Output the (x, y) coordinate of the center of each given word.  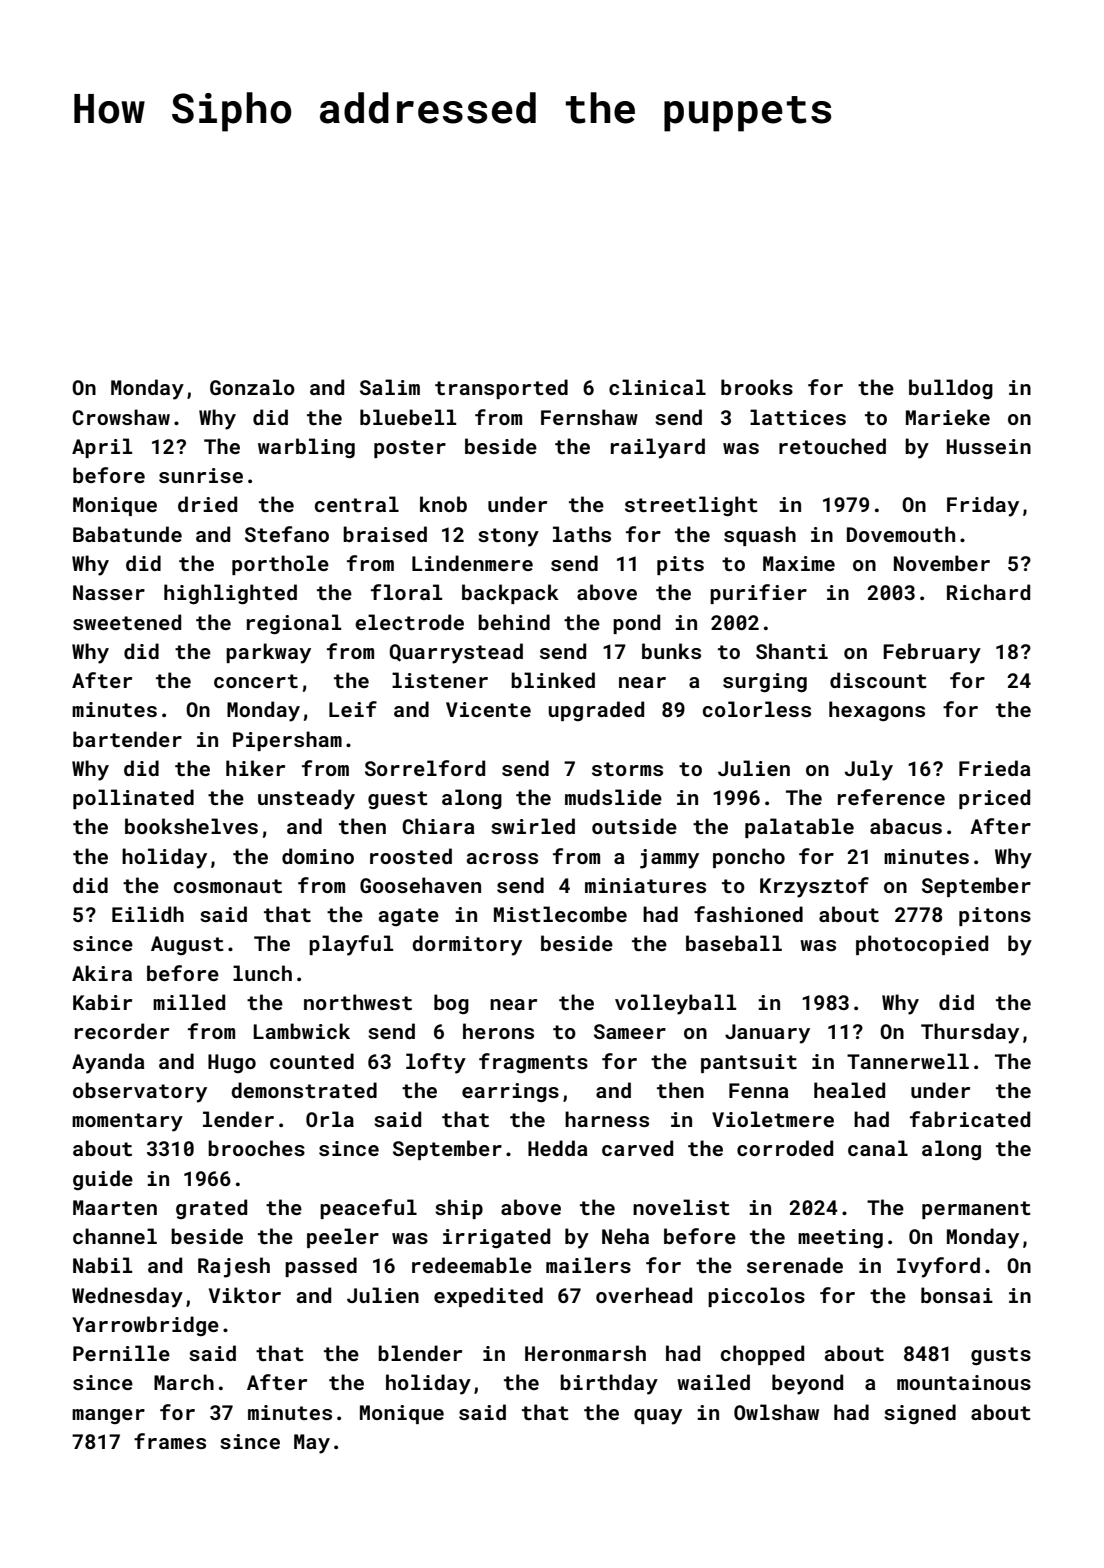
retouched (832, 446)
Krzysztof (814, 887)
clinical (657, 387)
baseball (734, 943)
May (312, 1444)
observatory (140, 1092)
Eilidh (148, 914)
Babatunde (127, 534)
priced (994, 799)
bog (451, 1004)
